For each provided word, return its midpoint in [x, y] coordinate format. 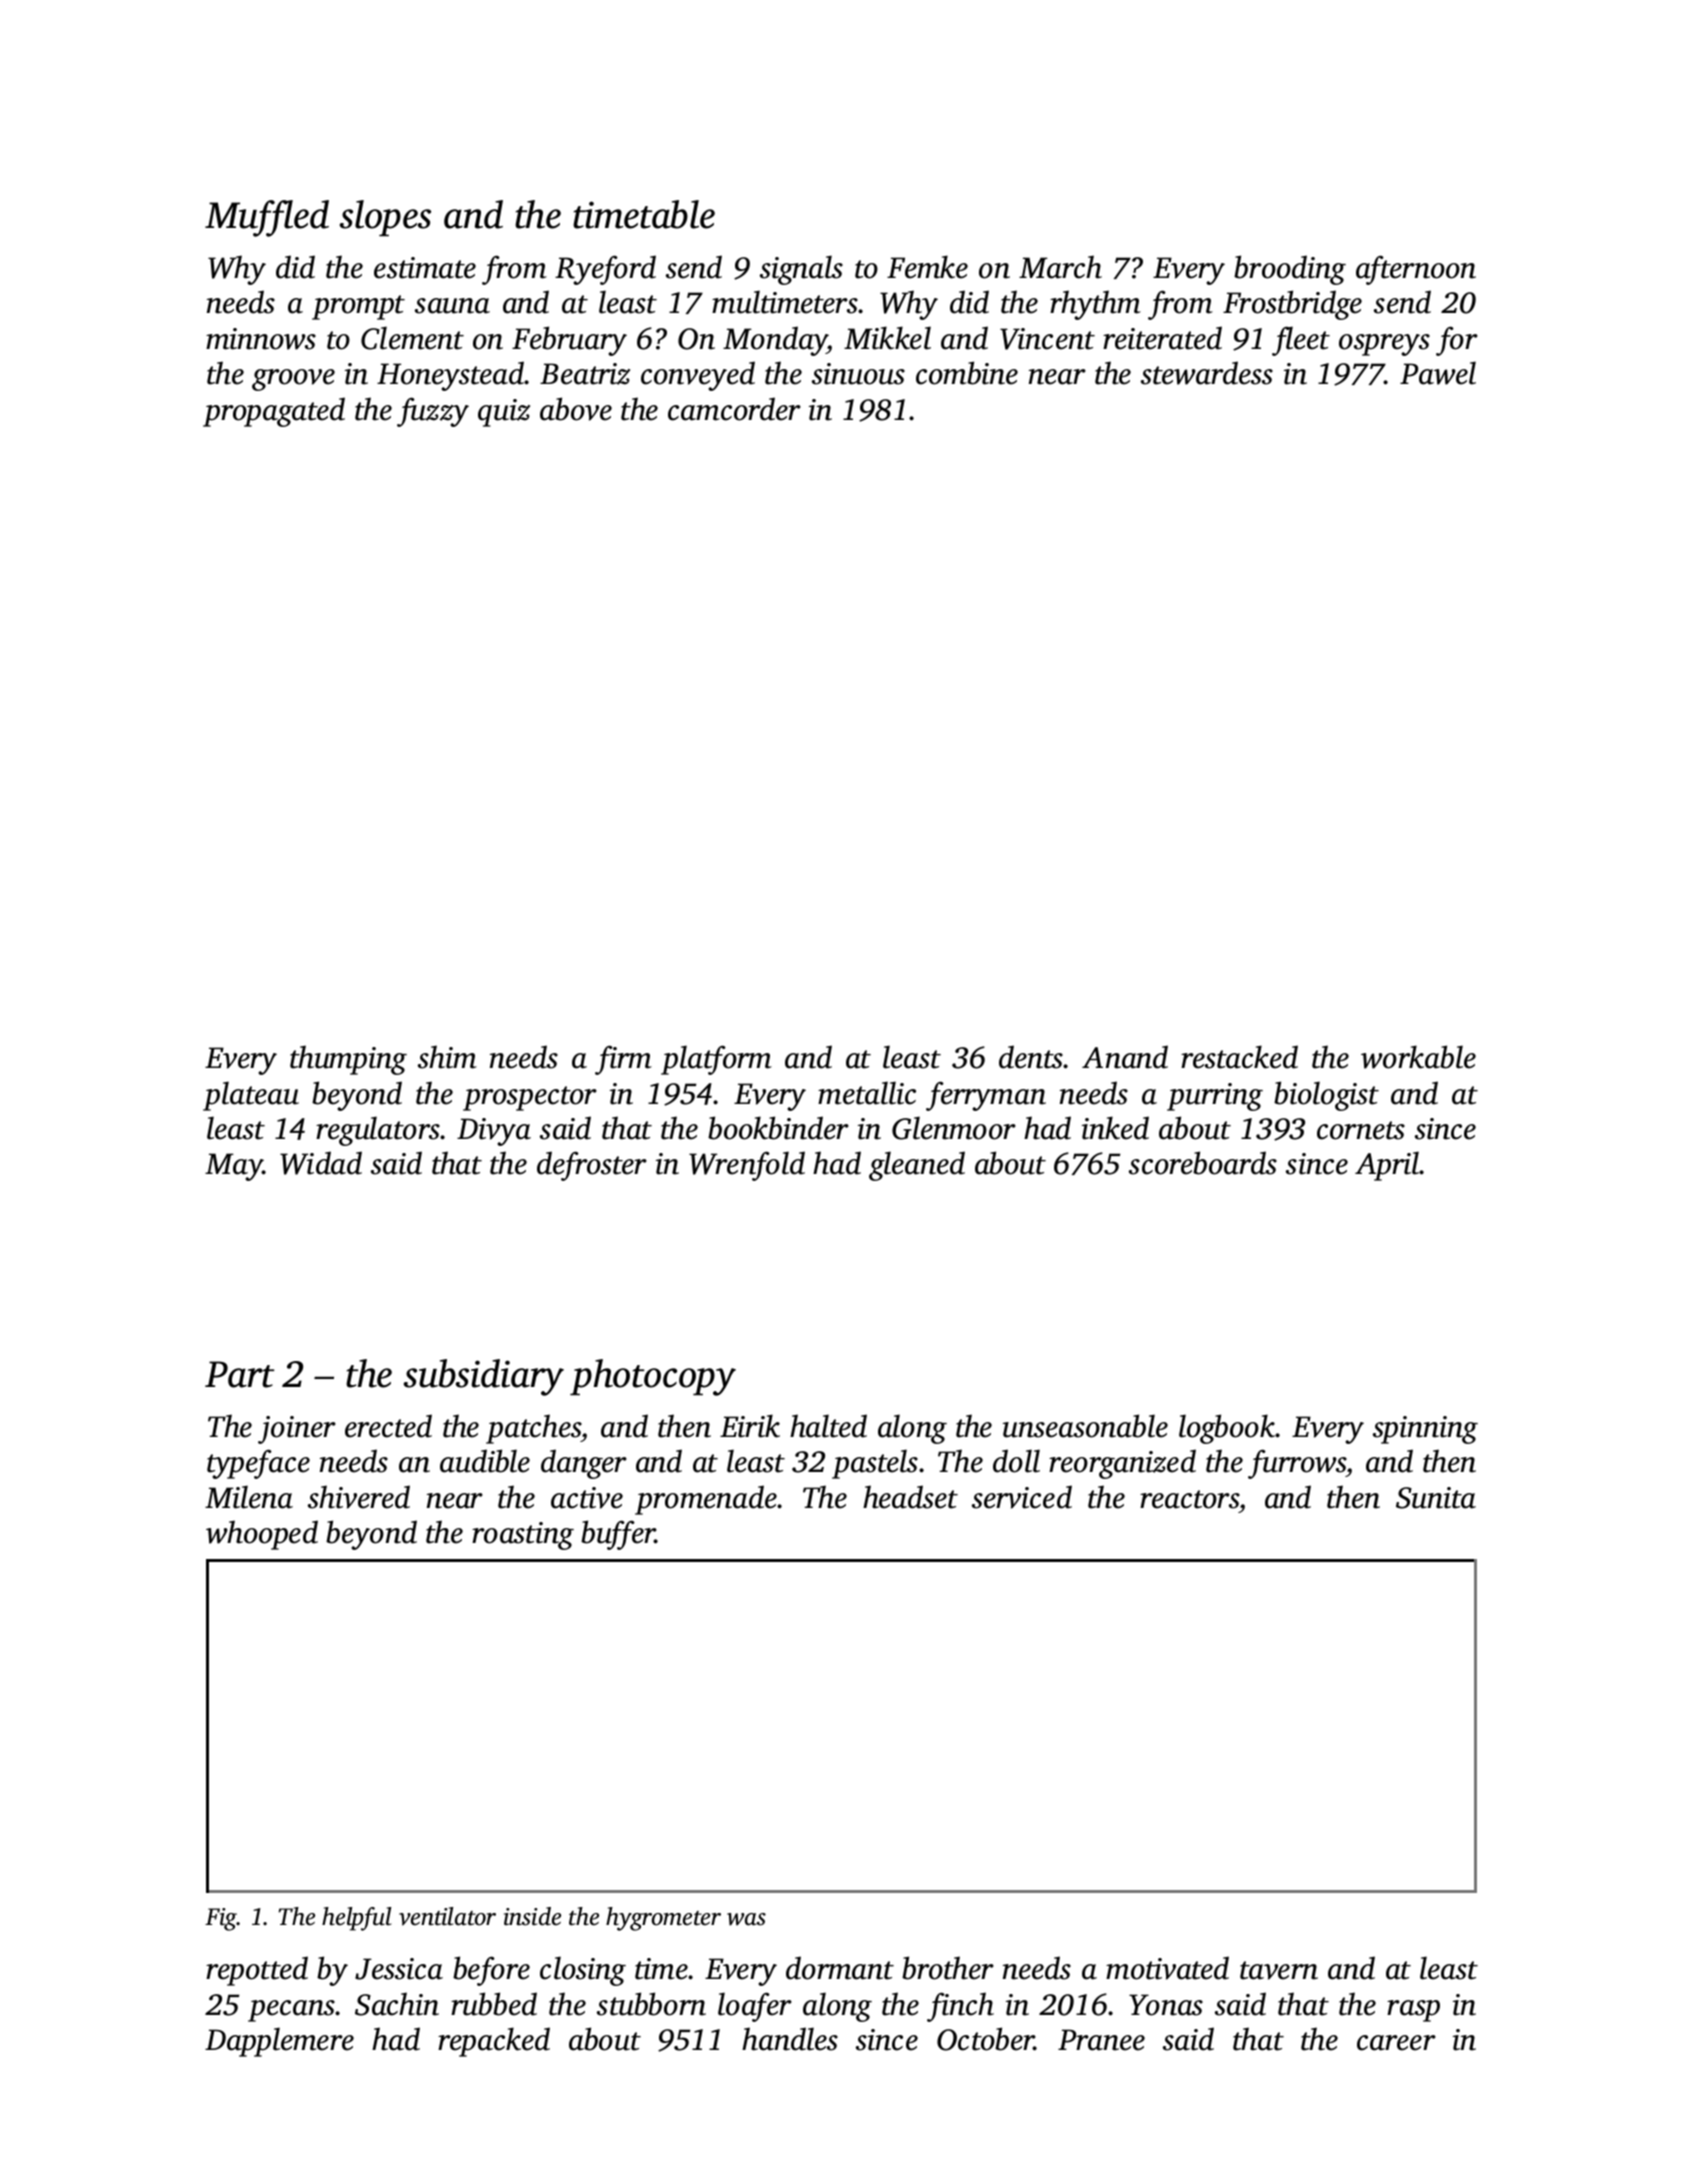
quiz [504, 413]
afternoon [1416, 270]
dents [1031, 1057]
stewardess [1207, 373]
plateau [251, 1096]
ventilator [447, 1916]
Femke [927, 267]
